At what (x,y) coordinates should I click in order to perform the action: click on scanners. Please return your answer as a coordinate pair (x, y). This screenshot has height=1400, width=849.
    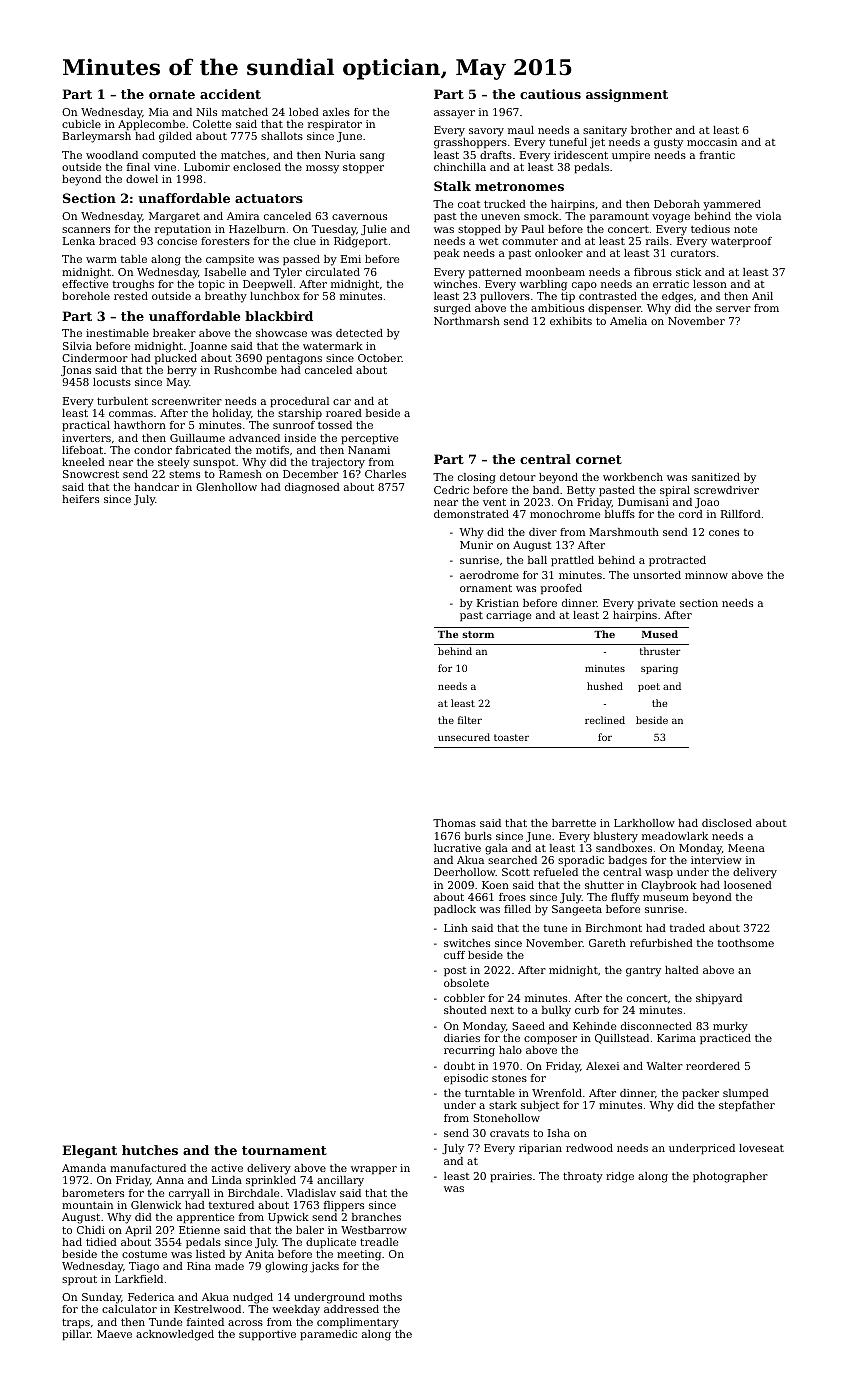
    Looking at the image, I should click on (86, 230).
